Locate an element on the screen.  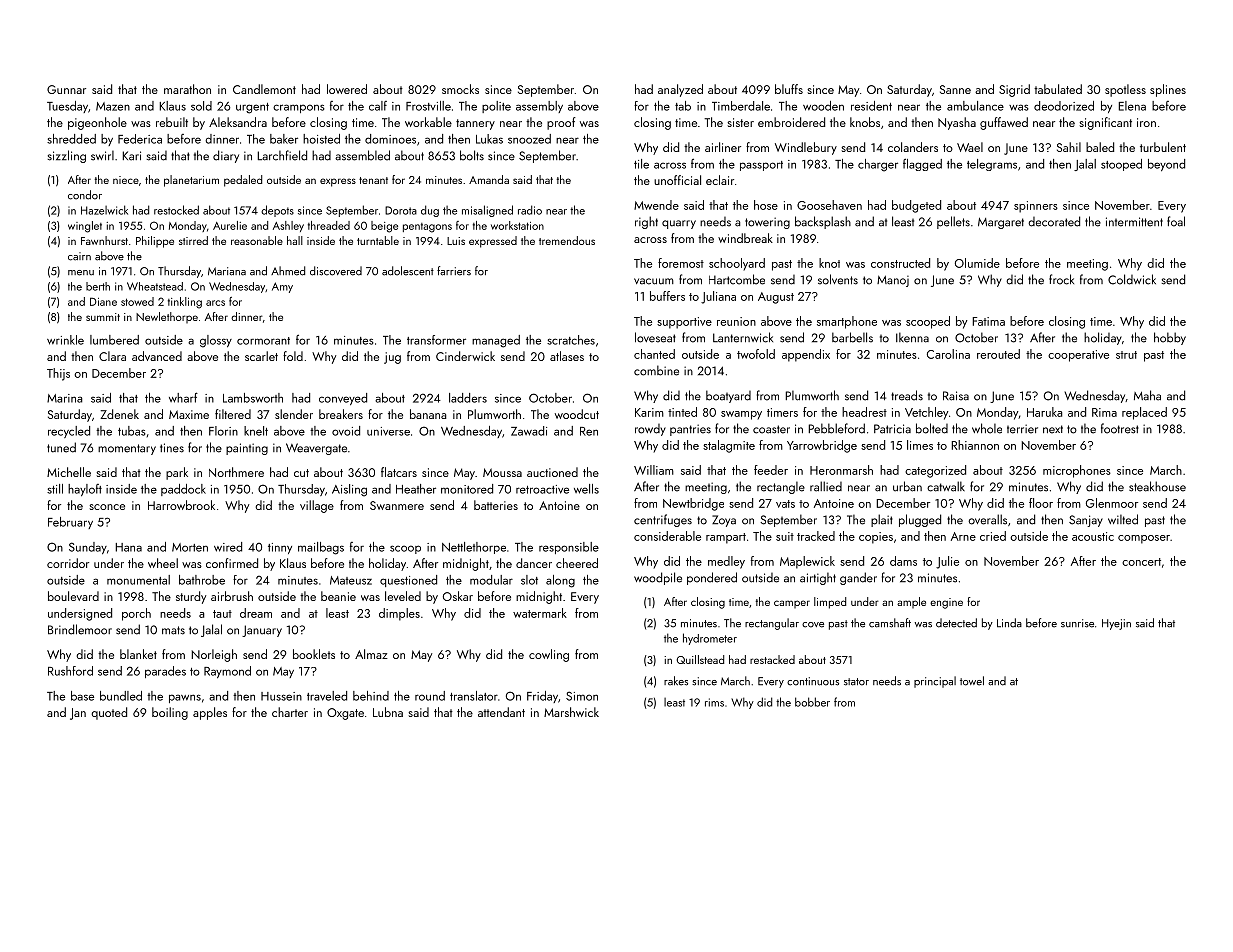
cormorant is located at coordinates (263, 341).
